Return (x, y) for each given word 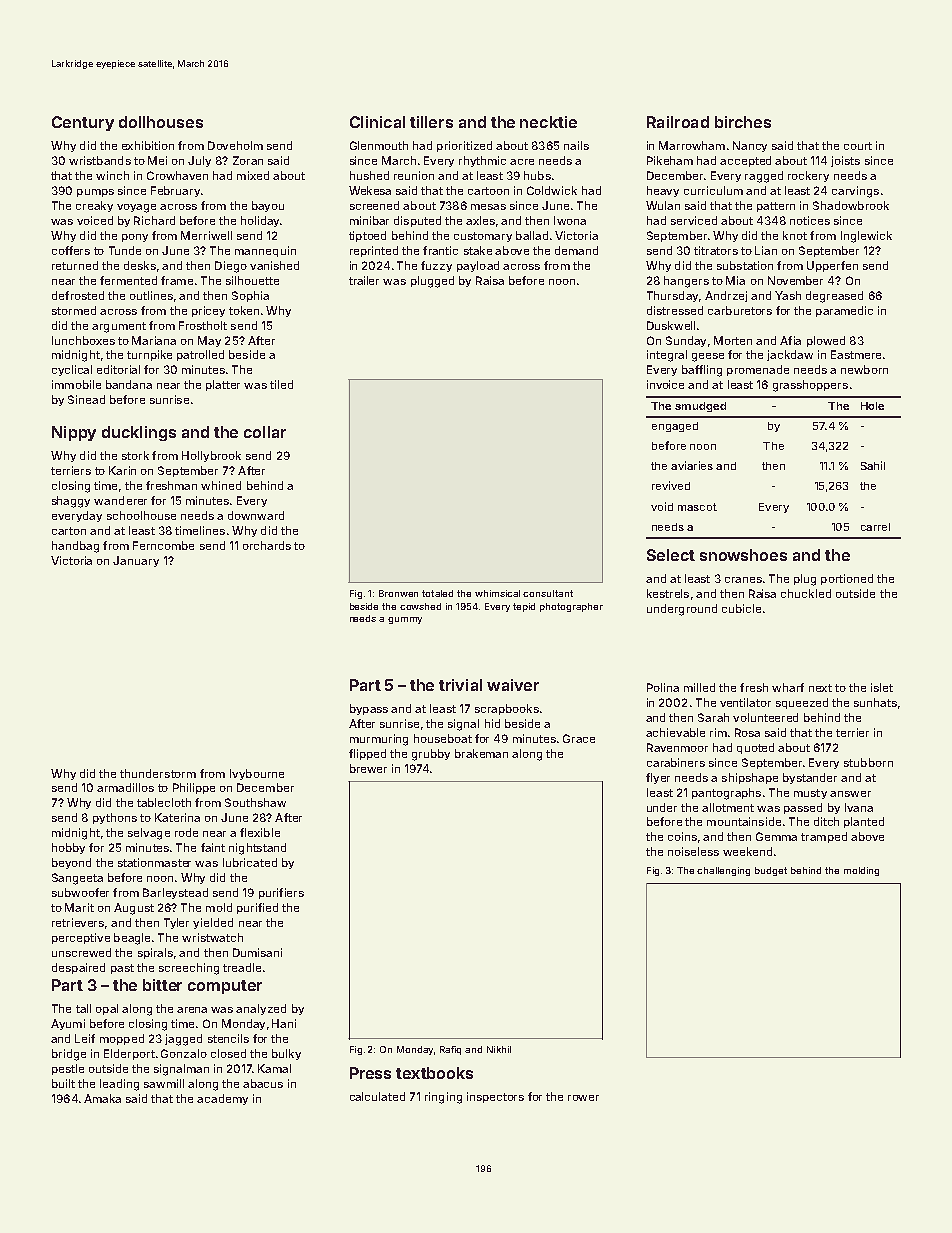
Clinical (377, 122)
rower (583, 1098)
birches (743, 122)
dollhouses (161, 122)
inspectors (495, 1097)
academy (222, 1099)
